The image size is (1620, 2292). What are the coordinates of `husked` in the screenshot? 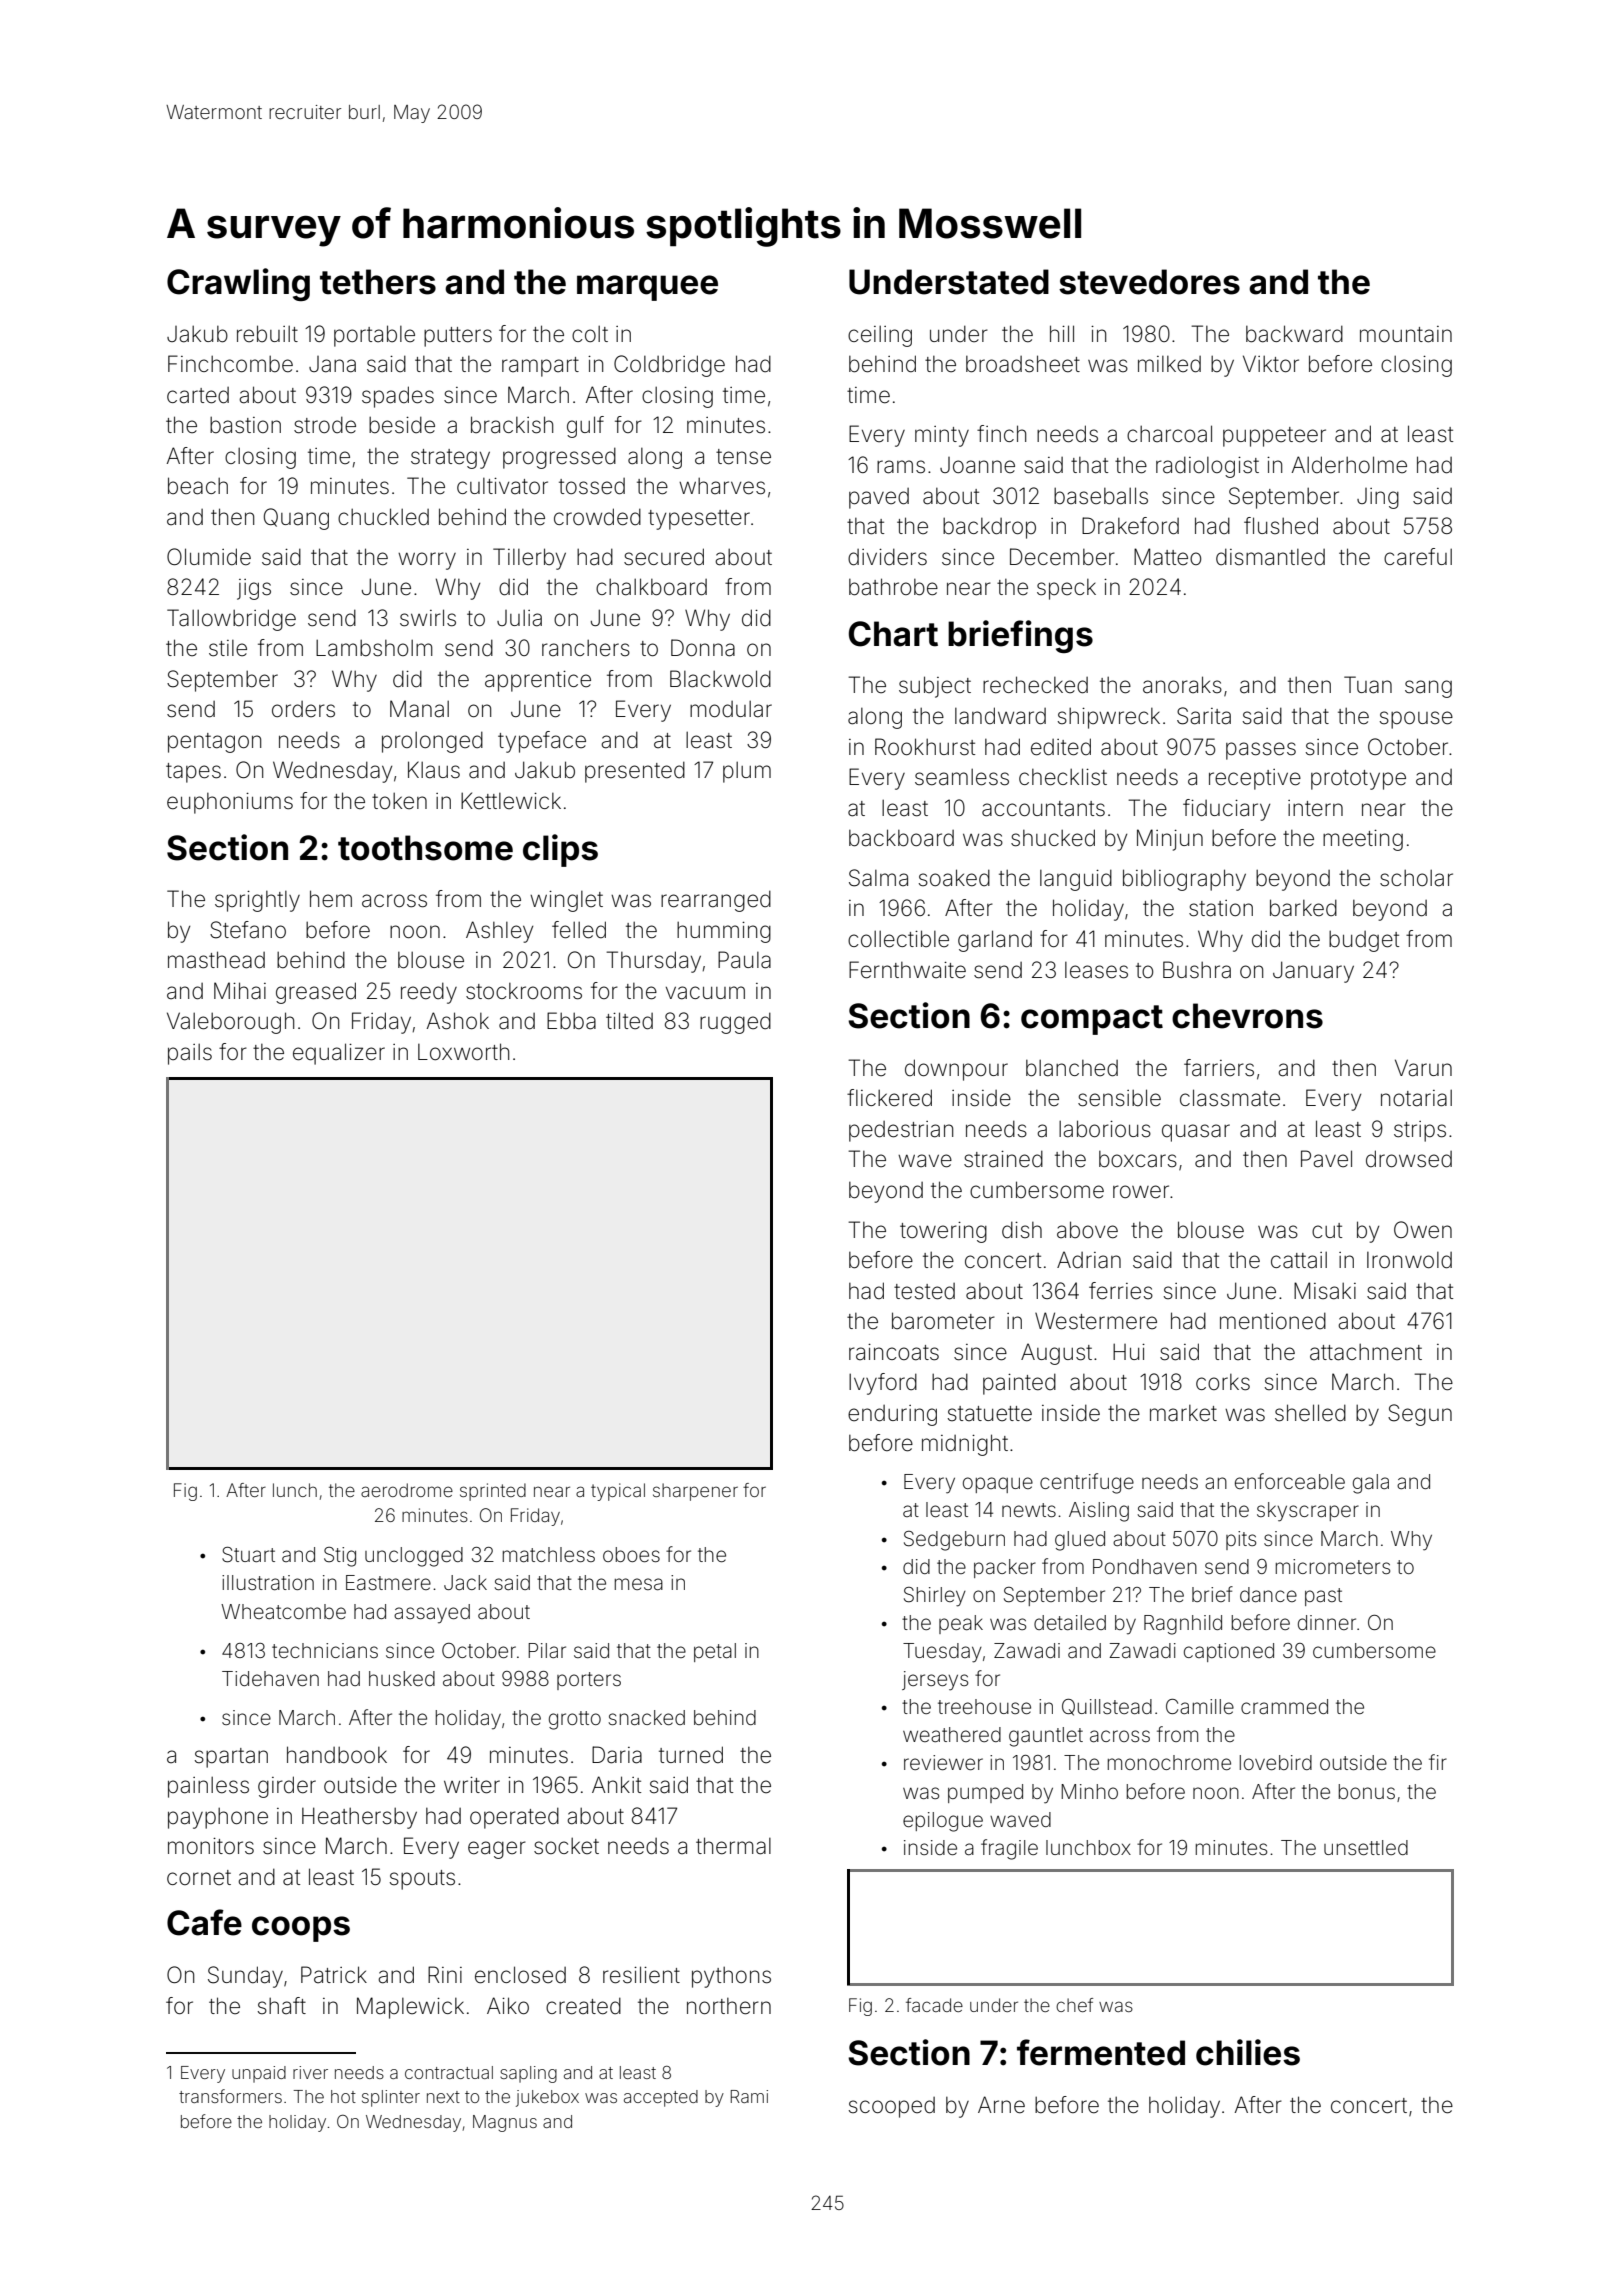 It's located at (402, 1678).
